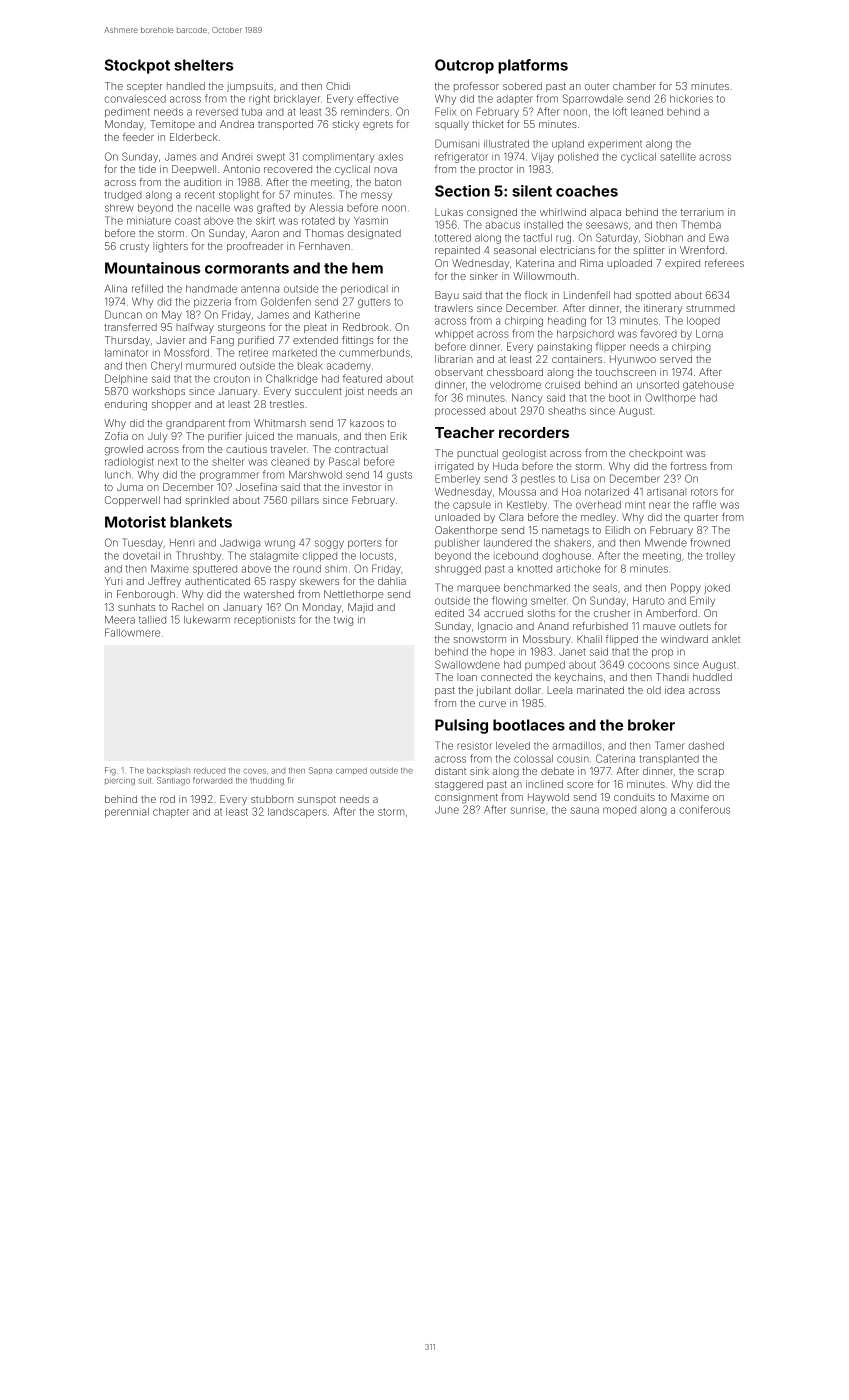 The image size is (849, 1400). Describe the element at coordinates (213, 208) in the screenshot. I see `nacelle` at that location.
